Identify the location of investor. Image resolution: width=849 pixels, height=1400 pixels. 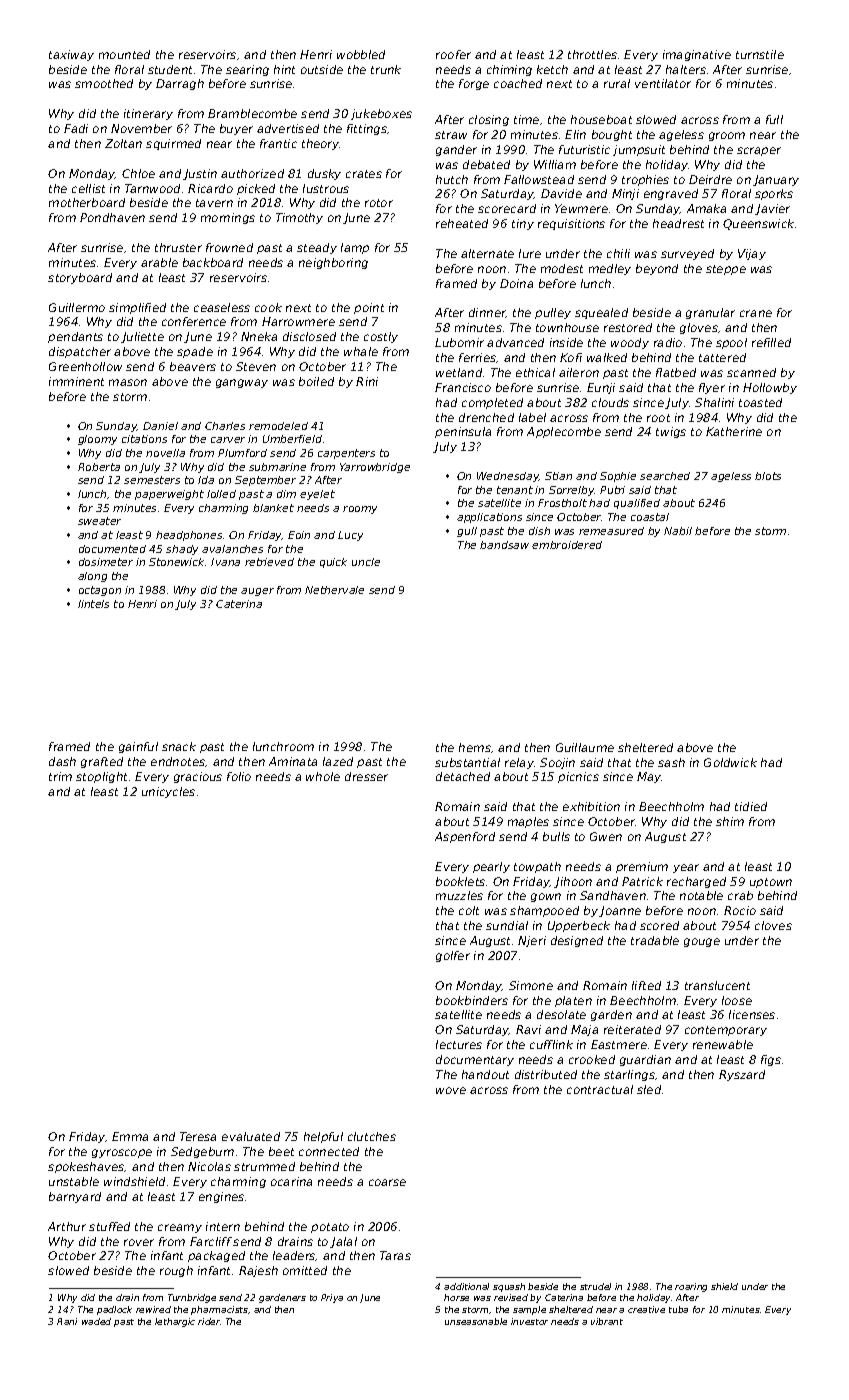
(529, 1321).
